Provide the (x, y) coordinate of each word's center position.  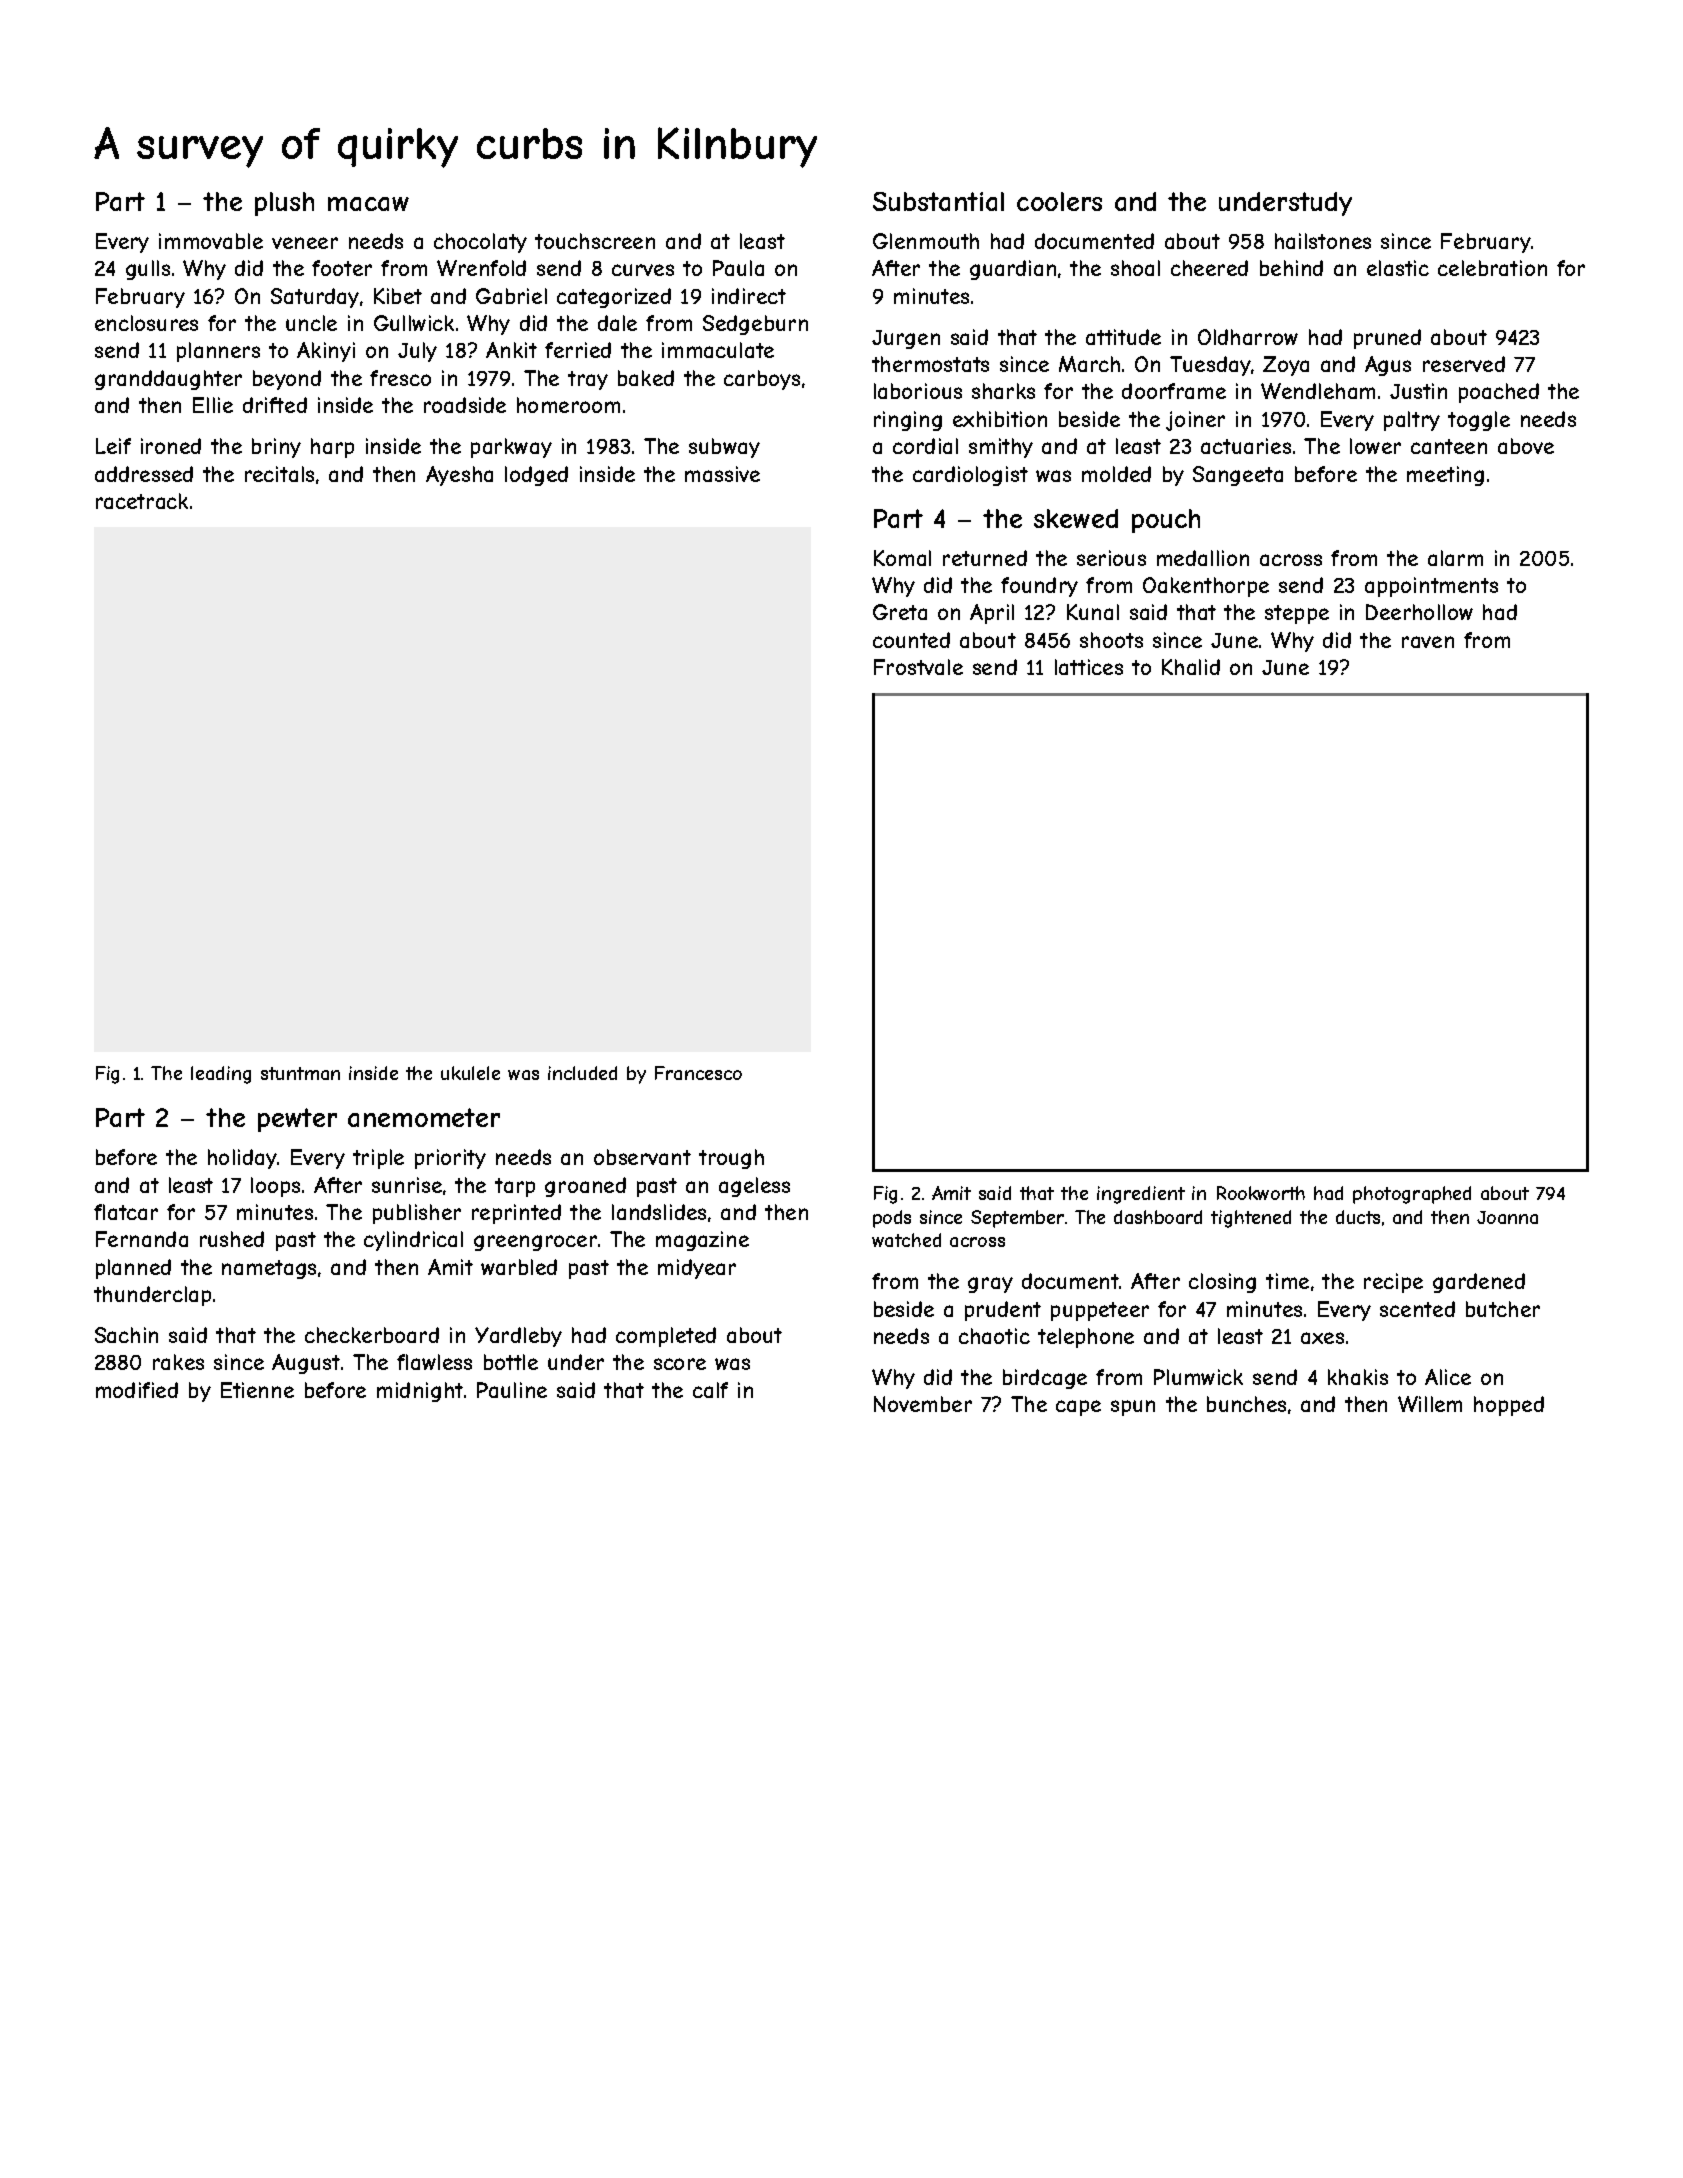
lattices (1089, 667)
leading (221, 1075)
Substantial (938, 201)
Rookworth (1261, 1193)
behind (1291, 268)
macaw (368, 204)
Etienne (257, 1390)
